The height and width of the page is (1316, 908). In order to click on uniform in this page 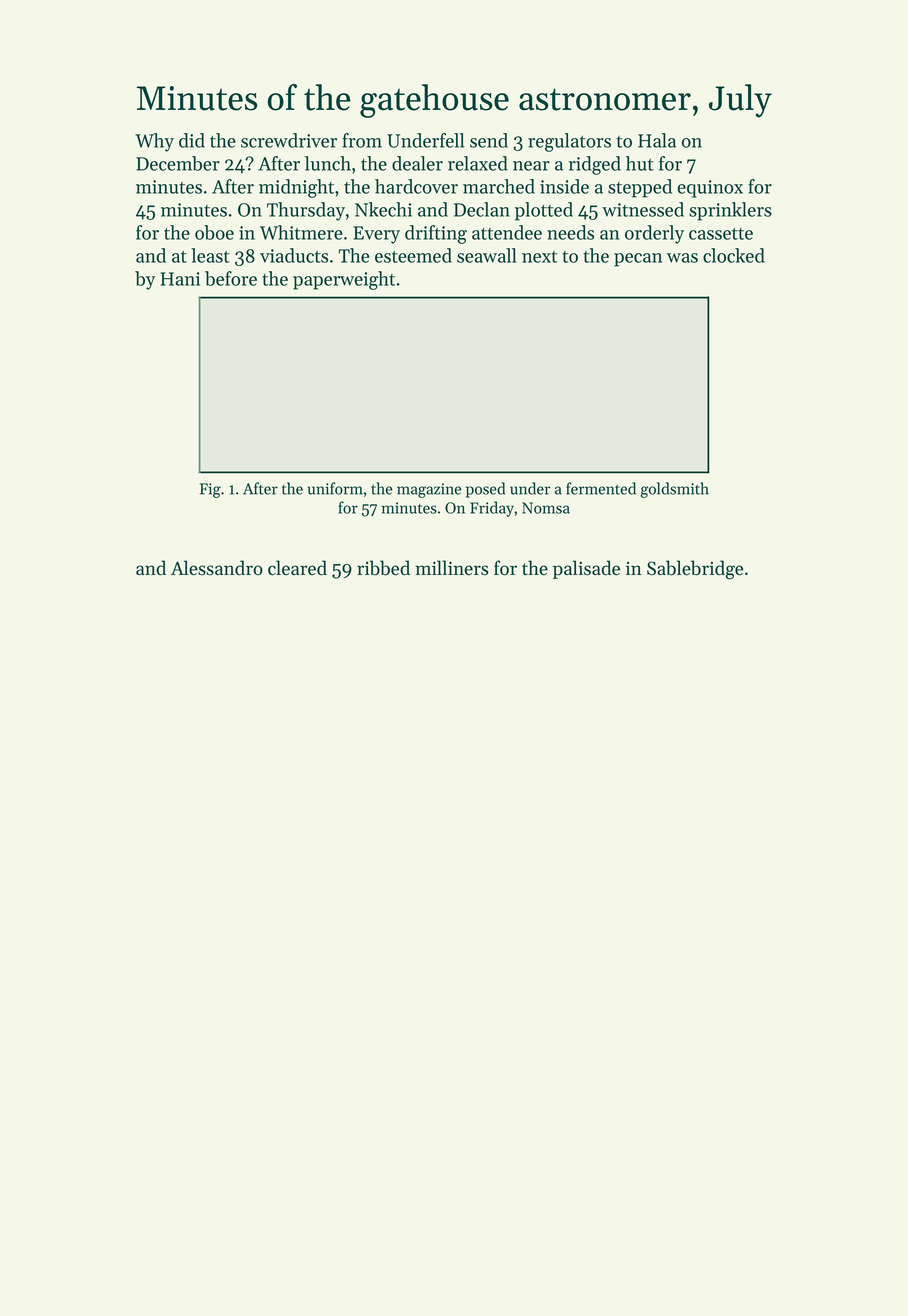, I will do `click(335, 488)`.
